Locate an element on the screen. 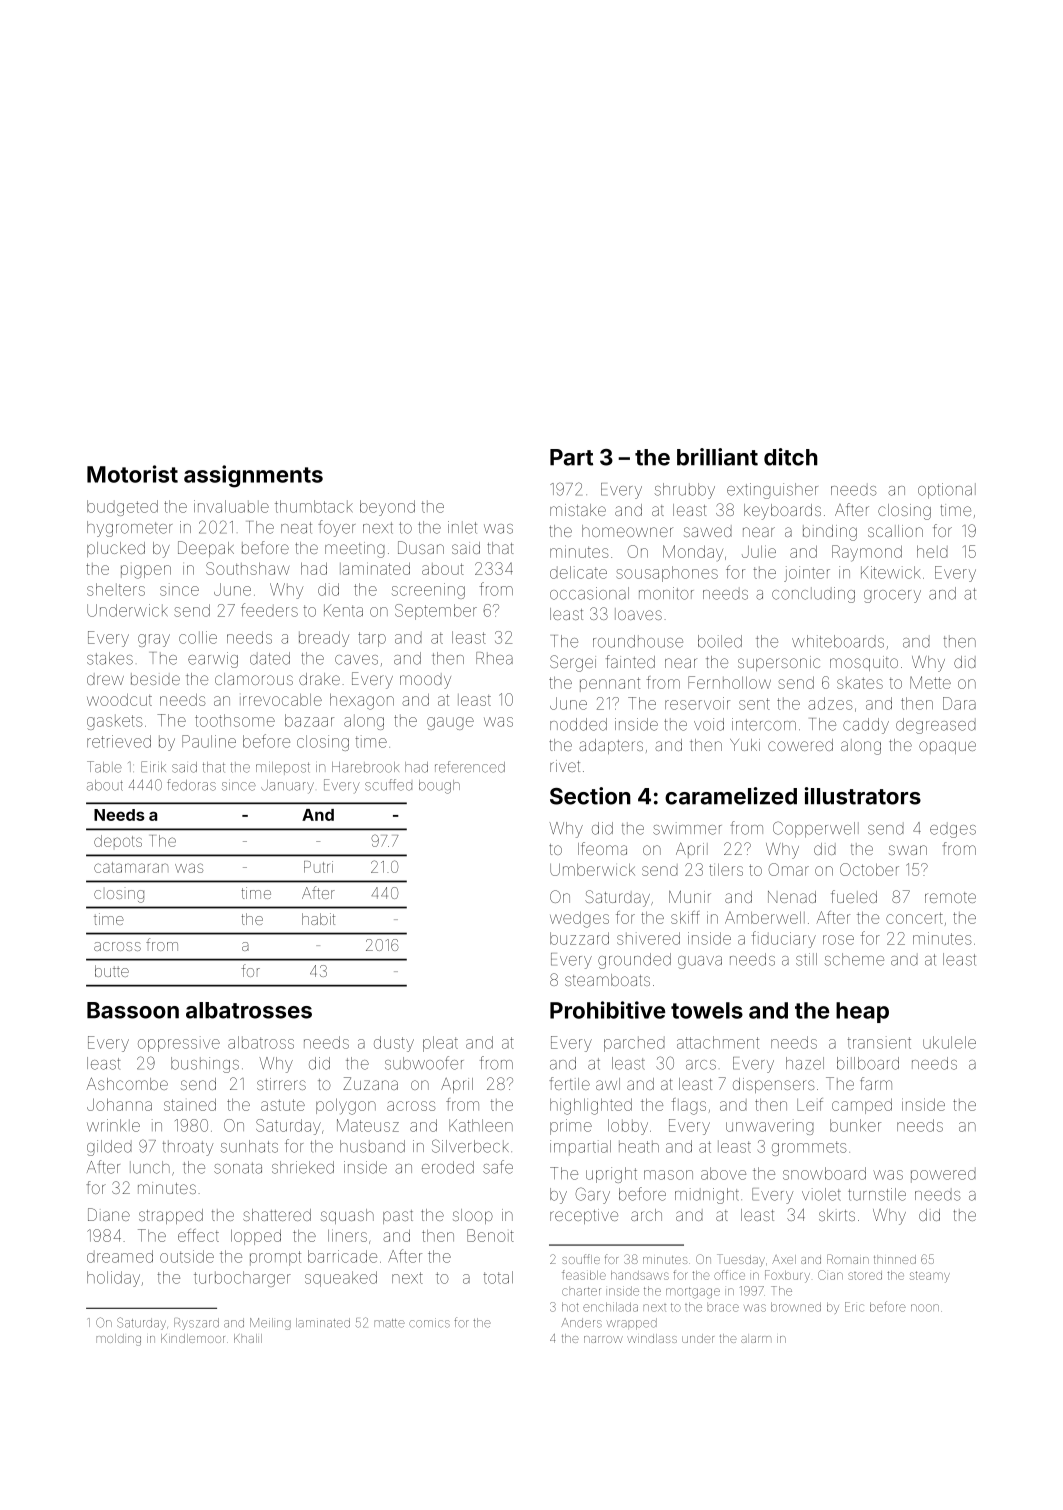 The image size is (1063, 1510). Ashcombe is located at coordinates (127, 1083).
